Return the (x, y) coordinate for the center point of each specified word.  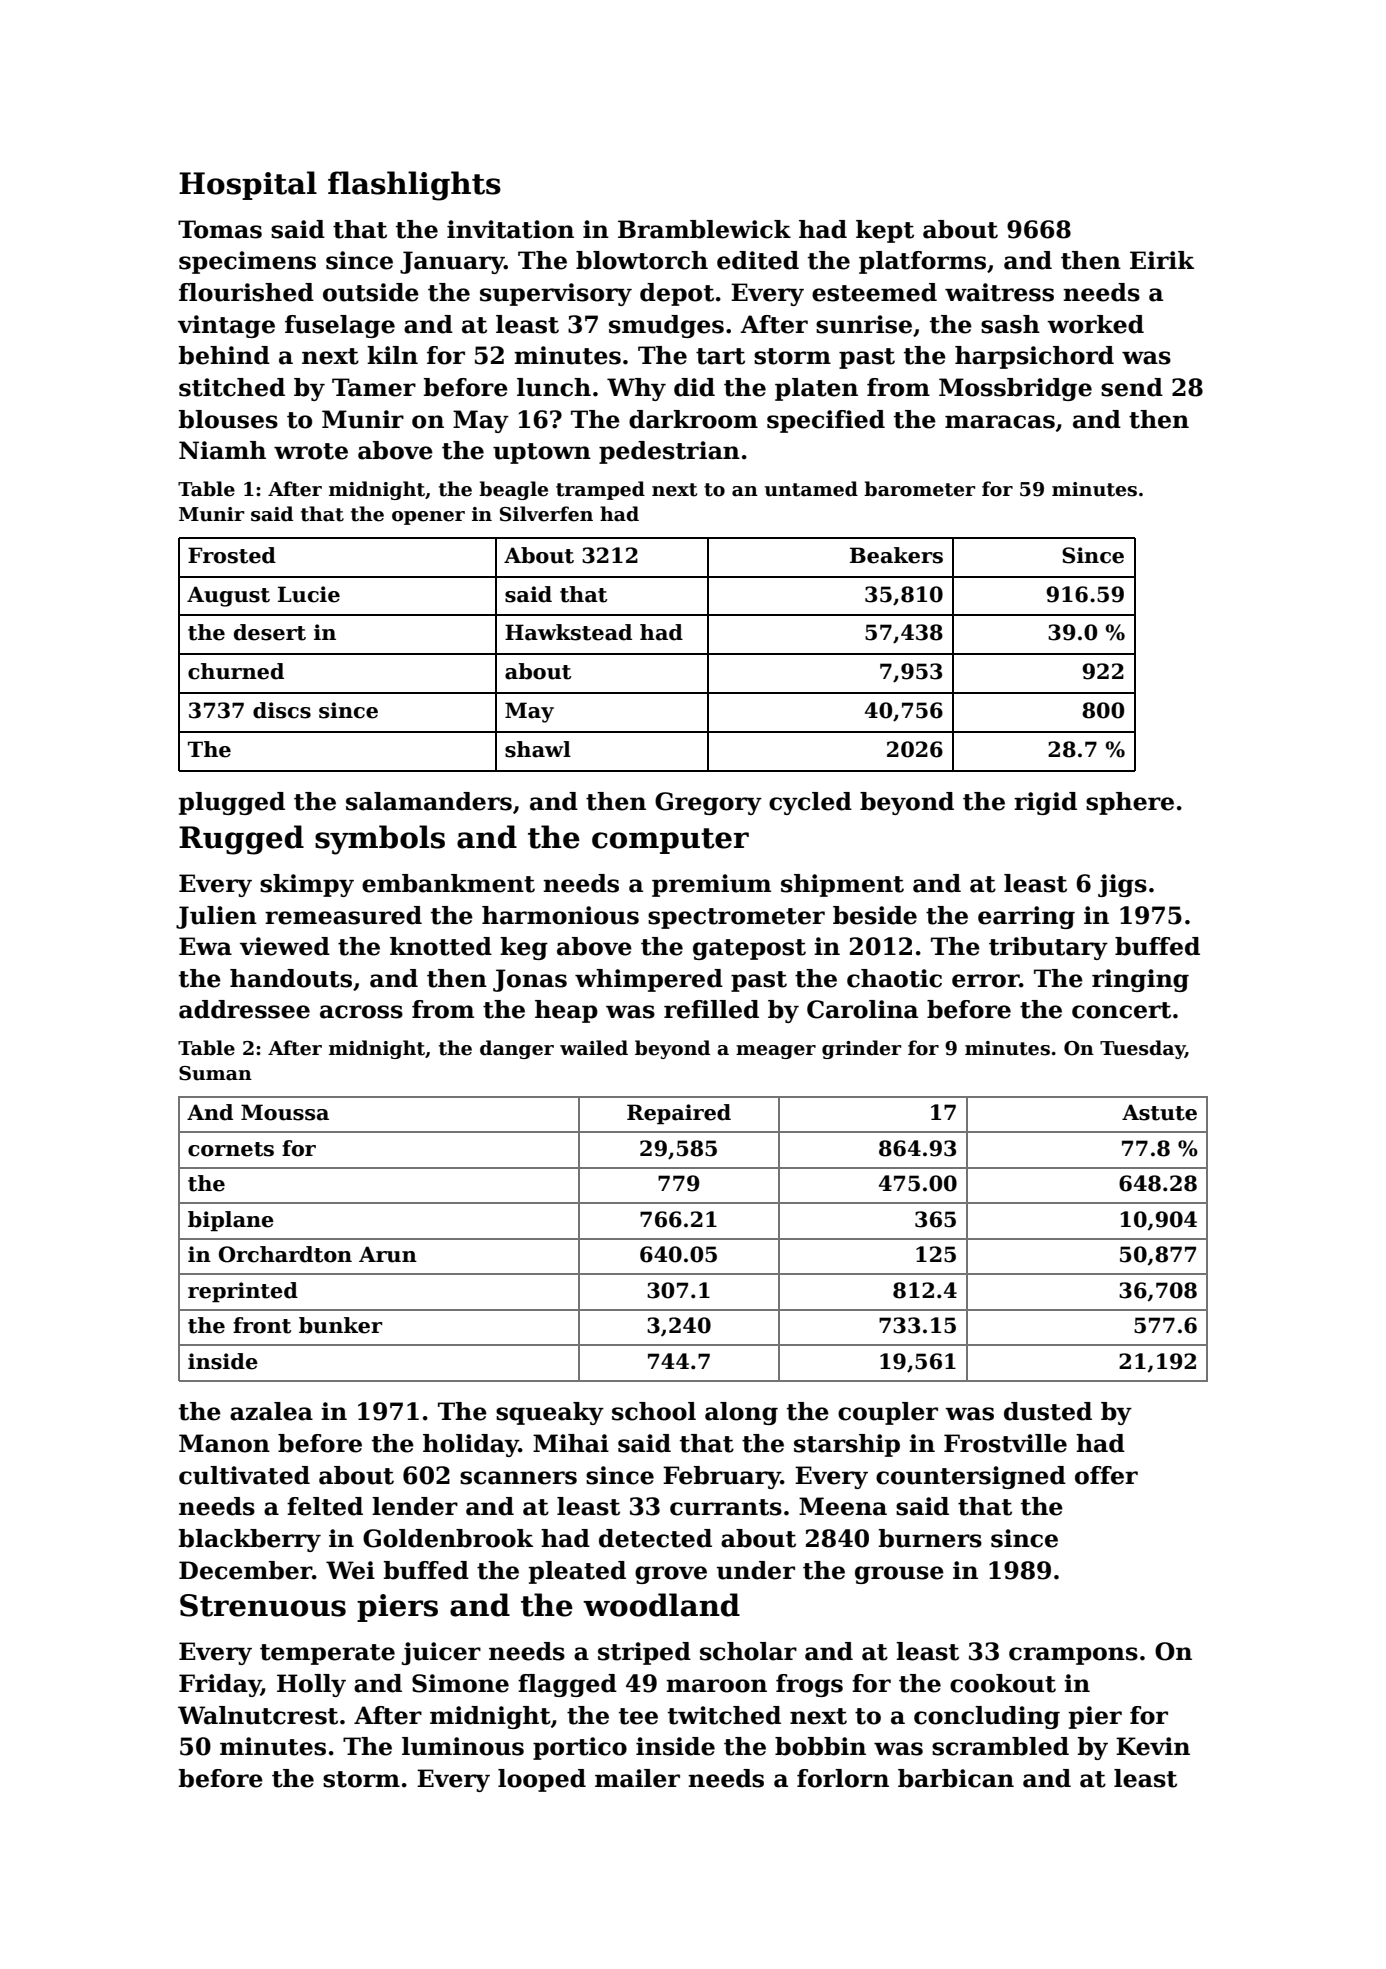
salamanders (429, 801)
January (452, 262)
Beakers (896, 555)
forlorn (843, 1778)
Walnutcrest (258, 1715)
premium (711, 885)
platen (816, 389)
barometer (919, 489)
